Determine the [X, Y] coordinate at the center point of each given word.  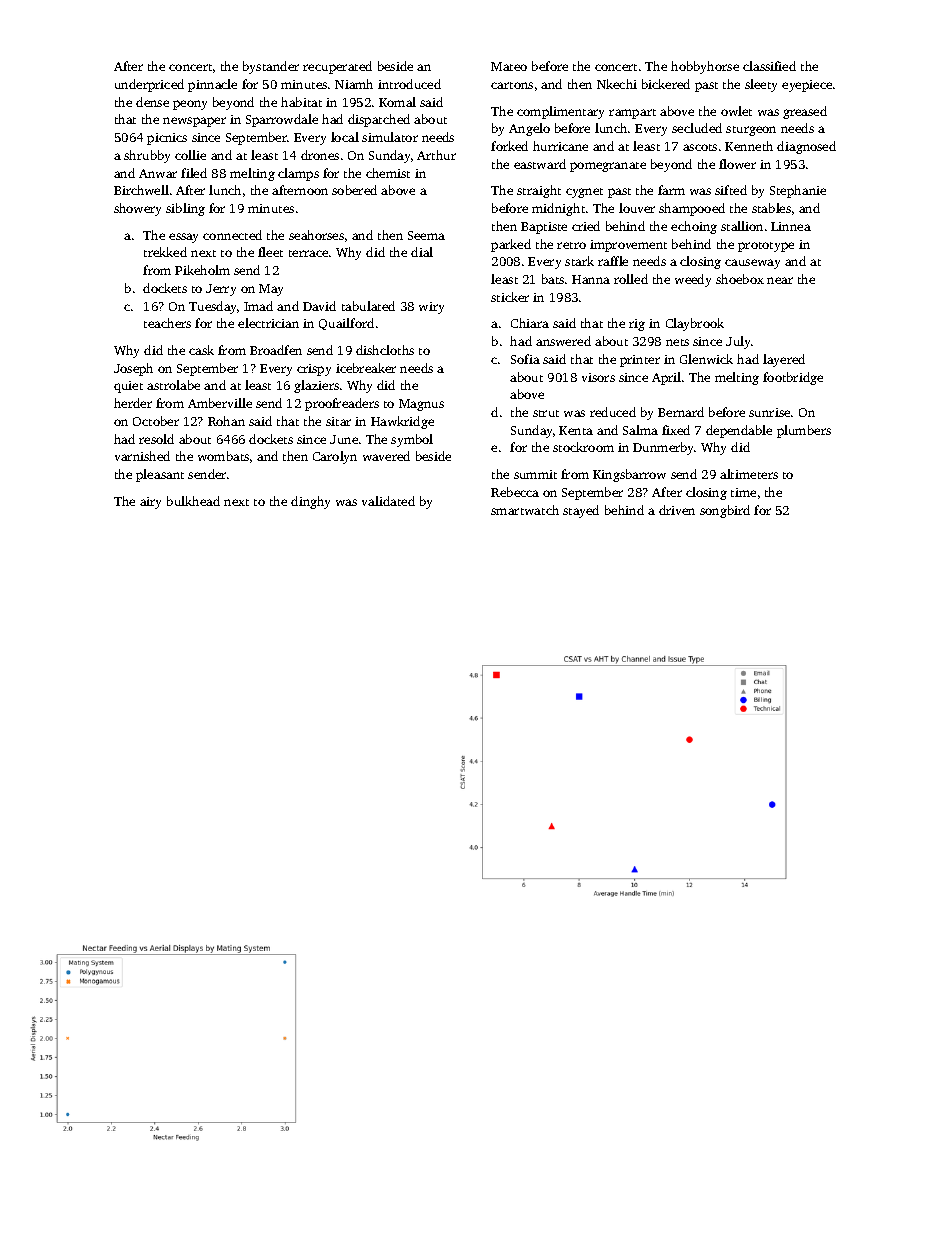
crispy [314, 370]
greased [805, 112]
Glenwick [706, 359]
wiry [431, 308]
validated [388, 501]
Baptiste [544, 228]
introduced [409, 84]
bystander [271, 67]
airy [150, 503]
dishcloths [385, 350]
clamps [298, 174]
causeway [752, 264]
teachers [167, 323]
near [780, 280]
